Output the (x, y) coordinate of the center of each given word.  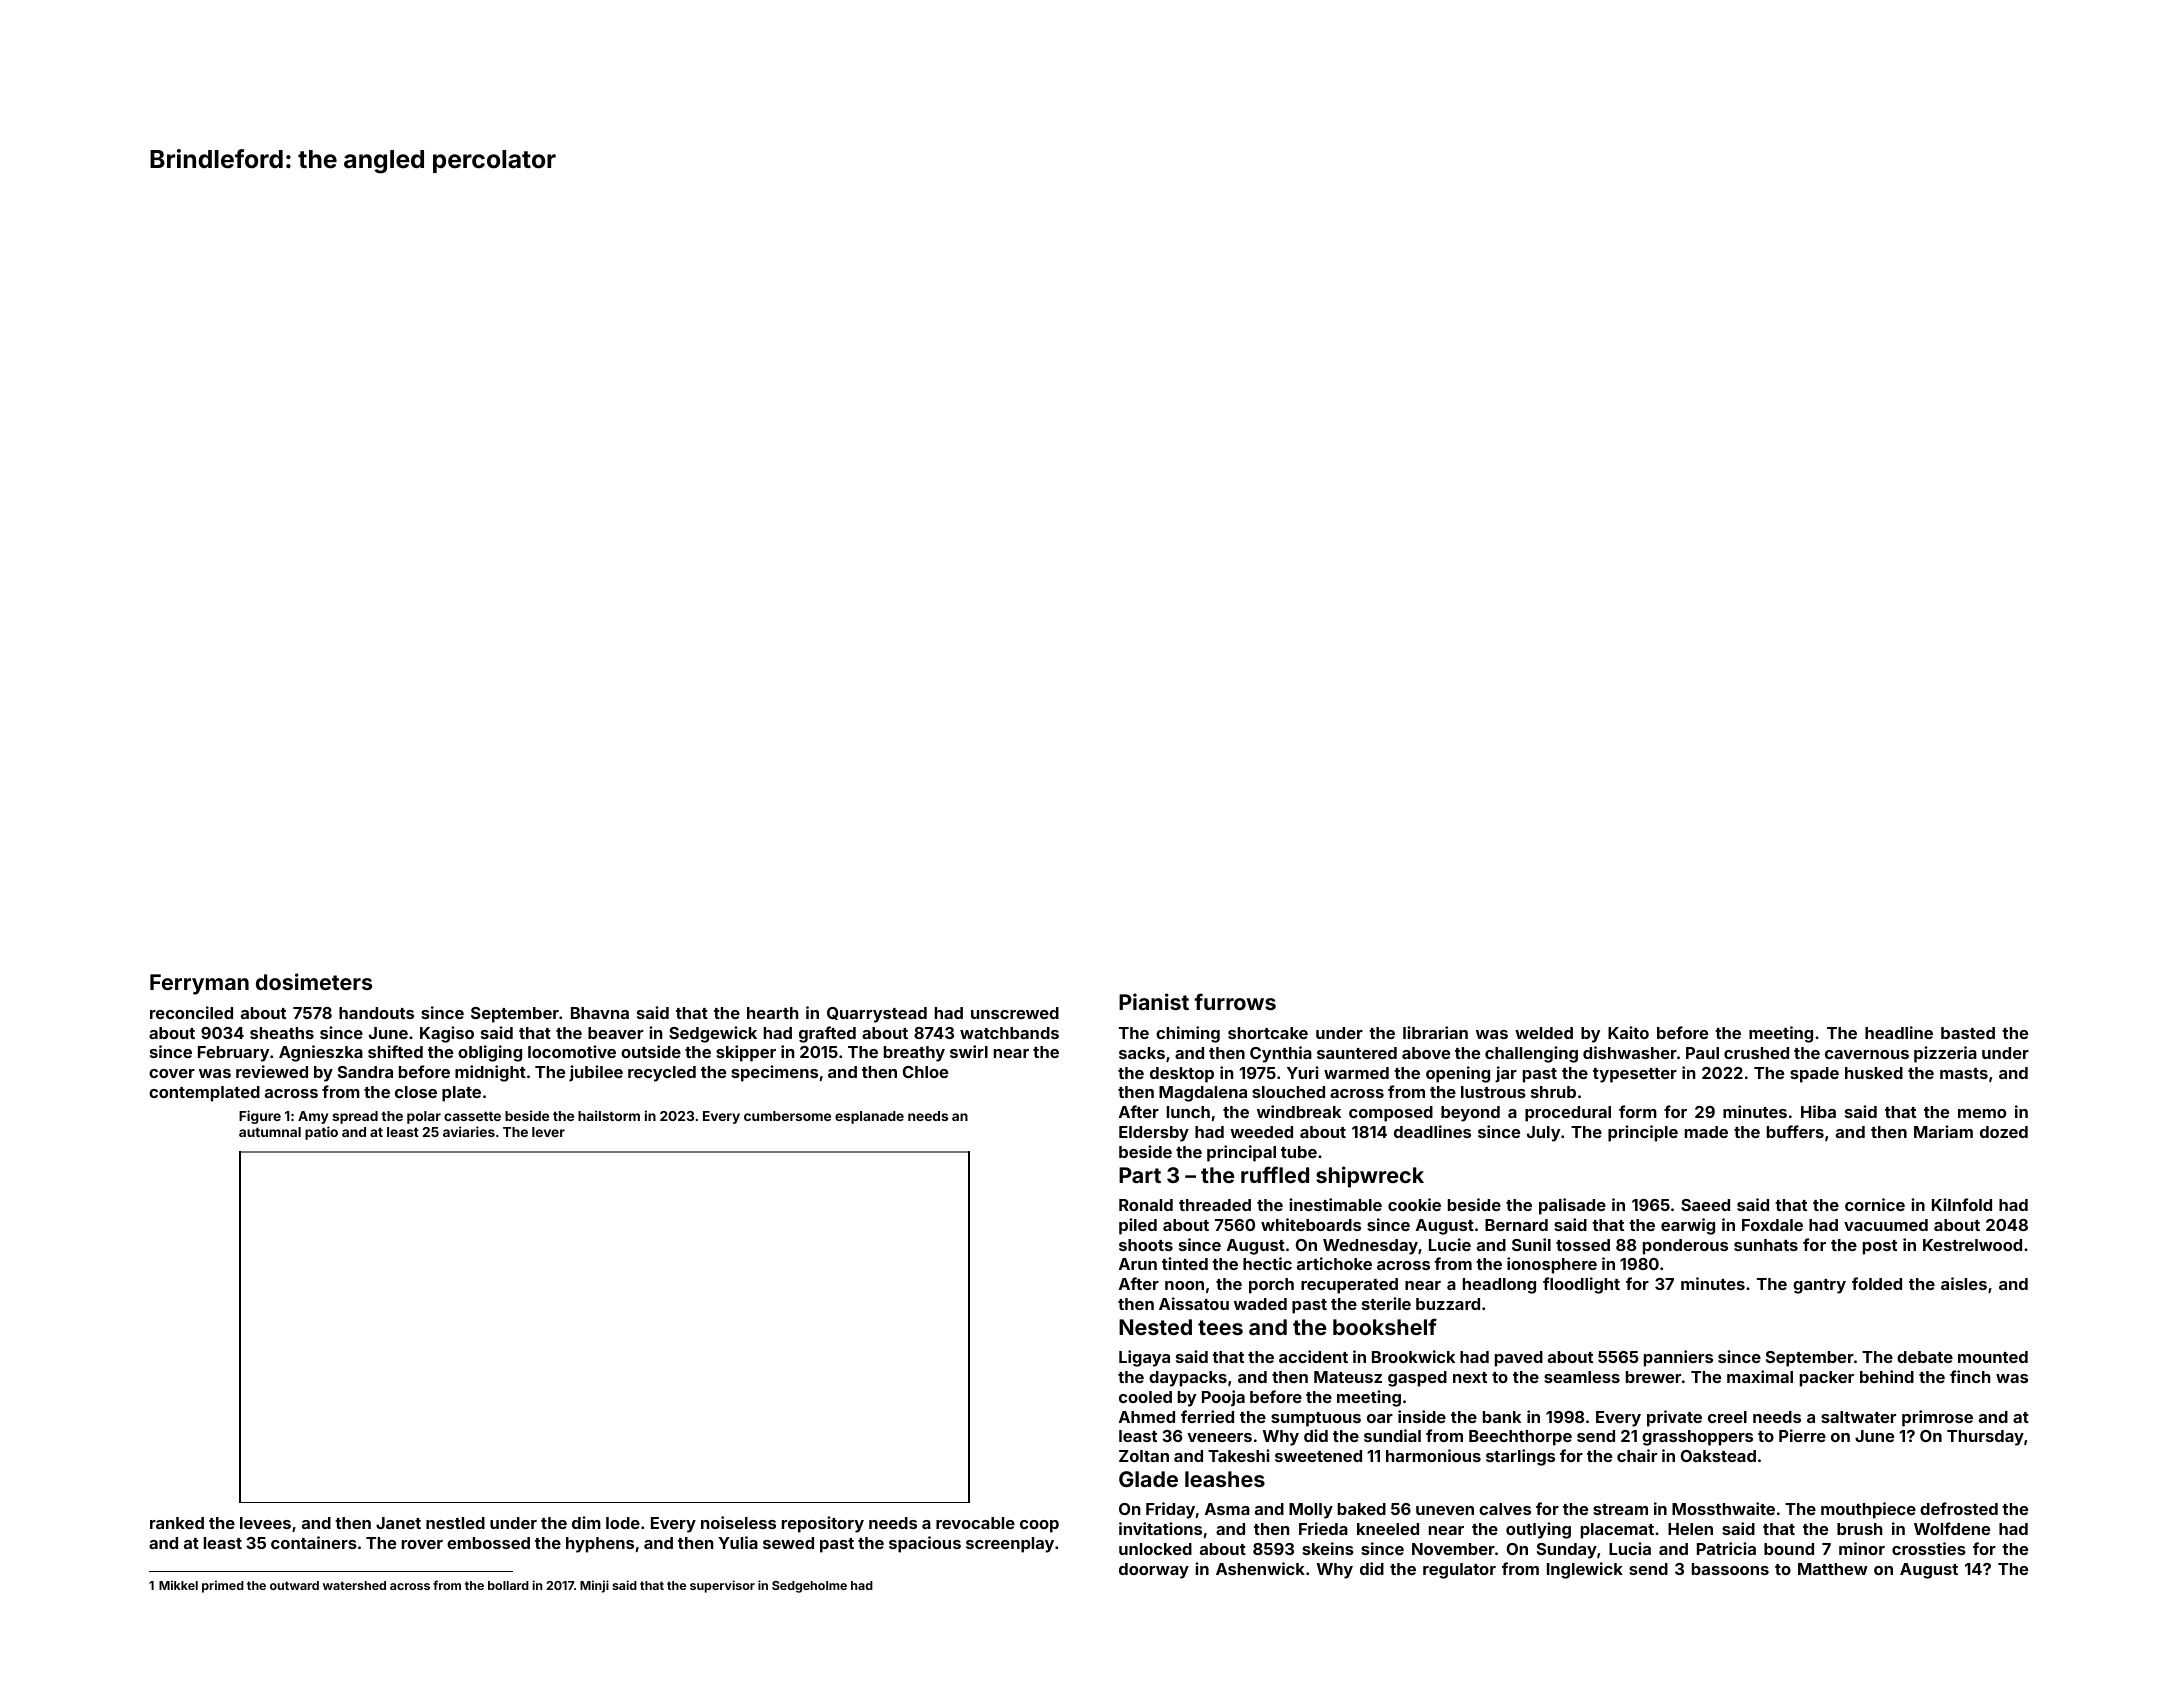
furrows (1235, 1001)
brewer (1653, 1377)
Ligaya (1144, 1358)
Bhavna (600, 1013)
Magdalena (1203, 1094)
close (416, 1092)
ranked (177, 1523)
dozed (2004, 1132)
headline (1899, 1032)
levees (265, 1523)
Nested (1155, 1327)
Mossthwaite (1723, 1508)
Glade (1148, 1479)
